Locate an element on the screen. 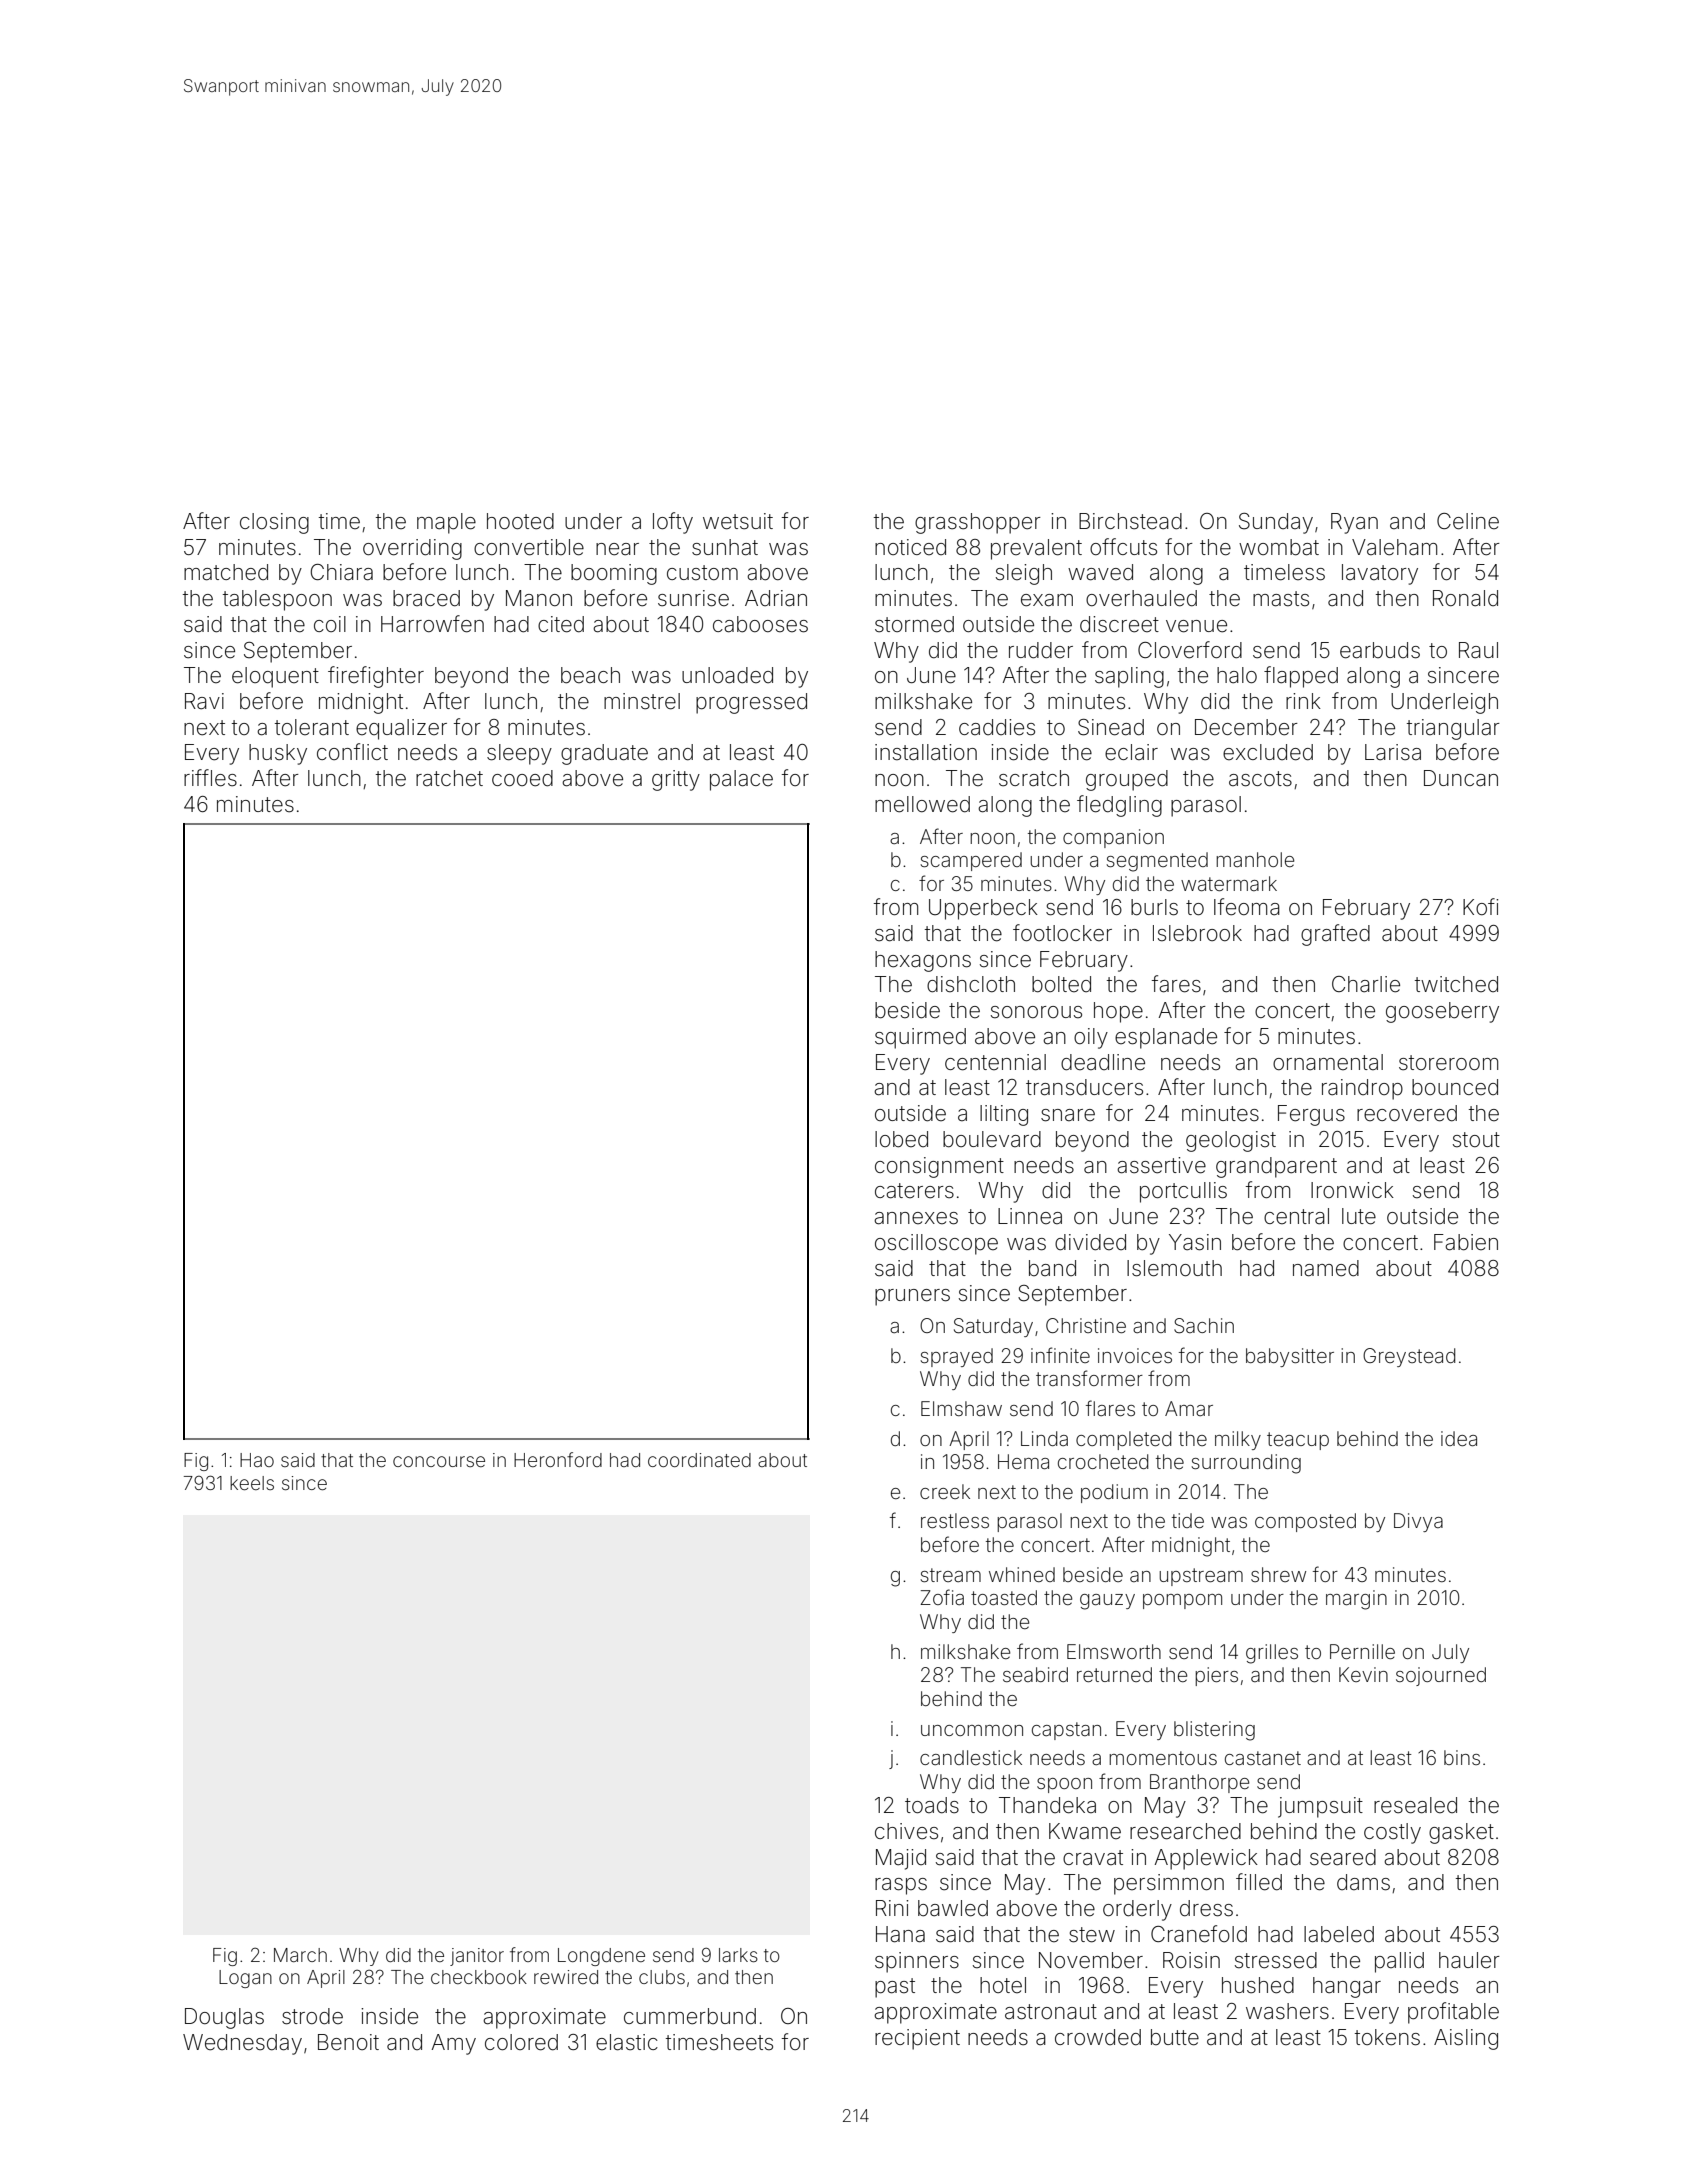 This screenshot has width=1683, height=2178. Kofi is located at coordinates (1480, 906).
